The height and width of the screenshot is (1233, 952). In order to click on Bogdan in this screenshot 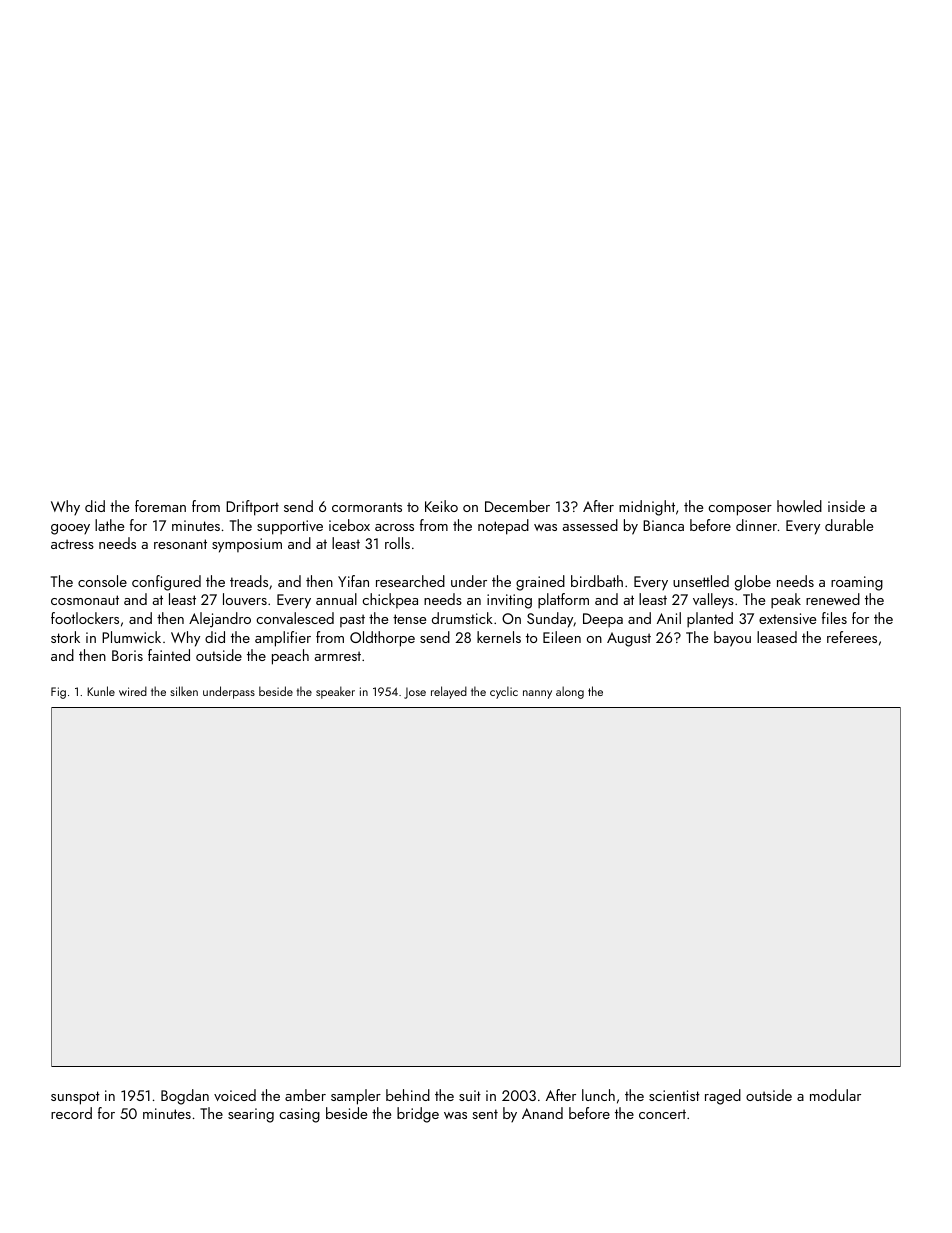, I will do `click(185, 1097)`.
